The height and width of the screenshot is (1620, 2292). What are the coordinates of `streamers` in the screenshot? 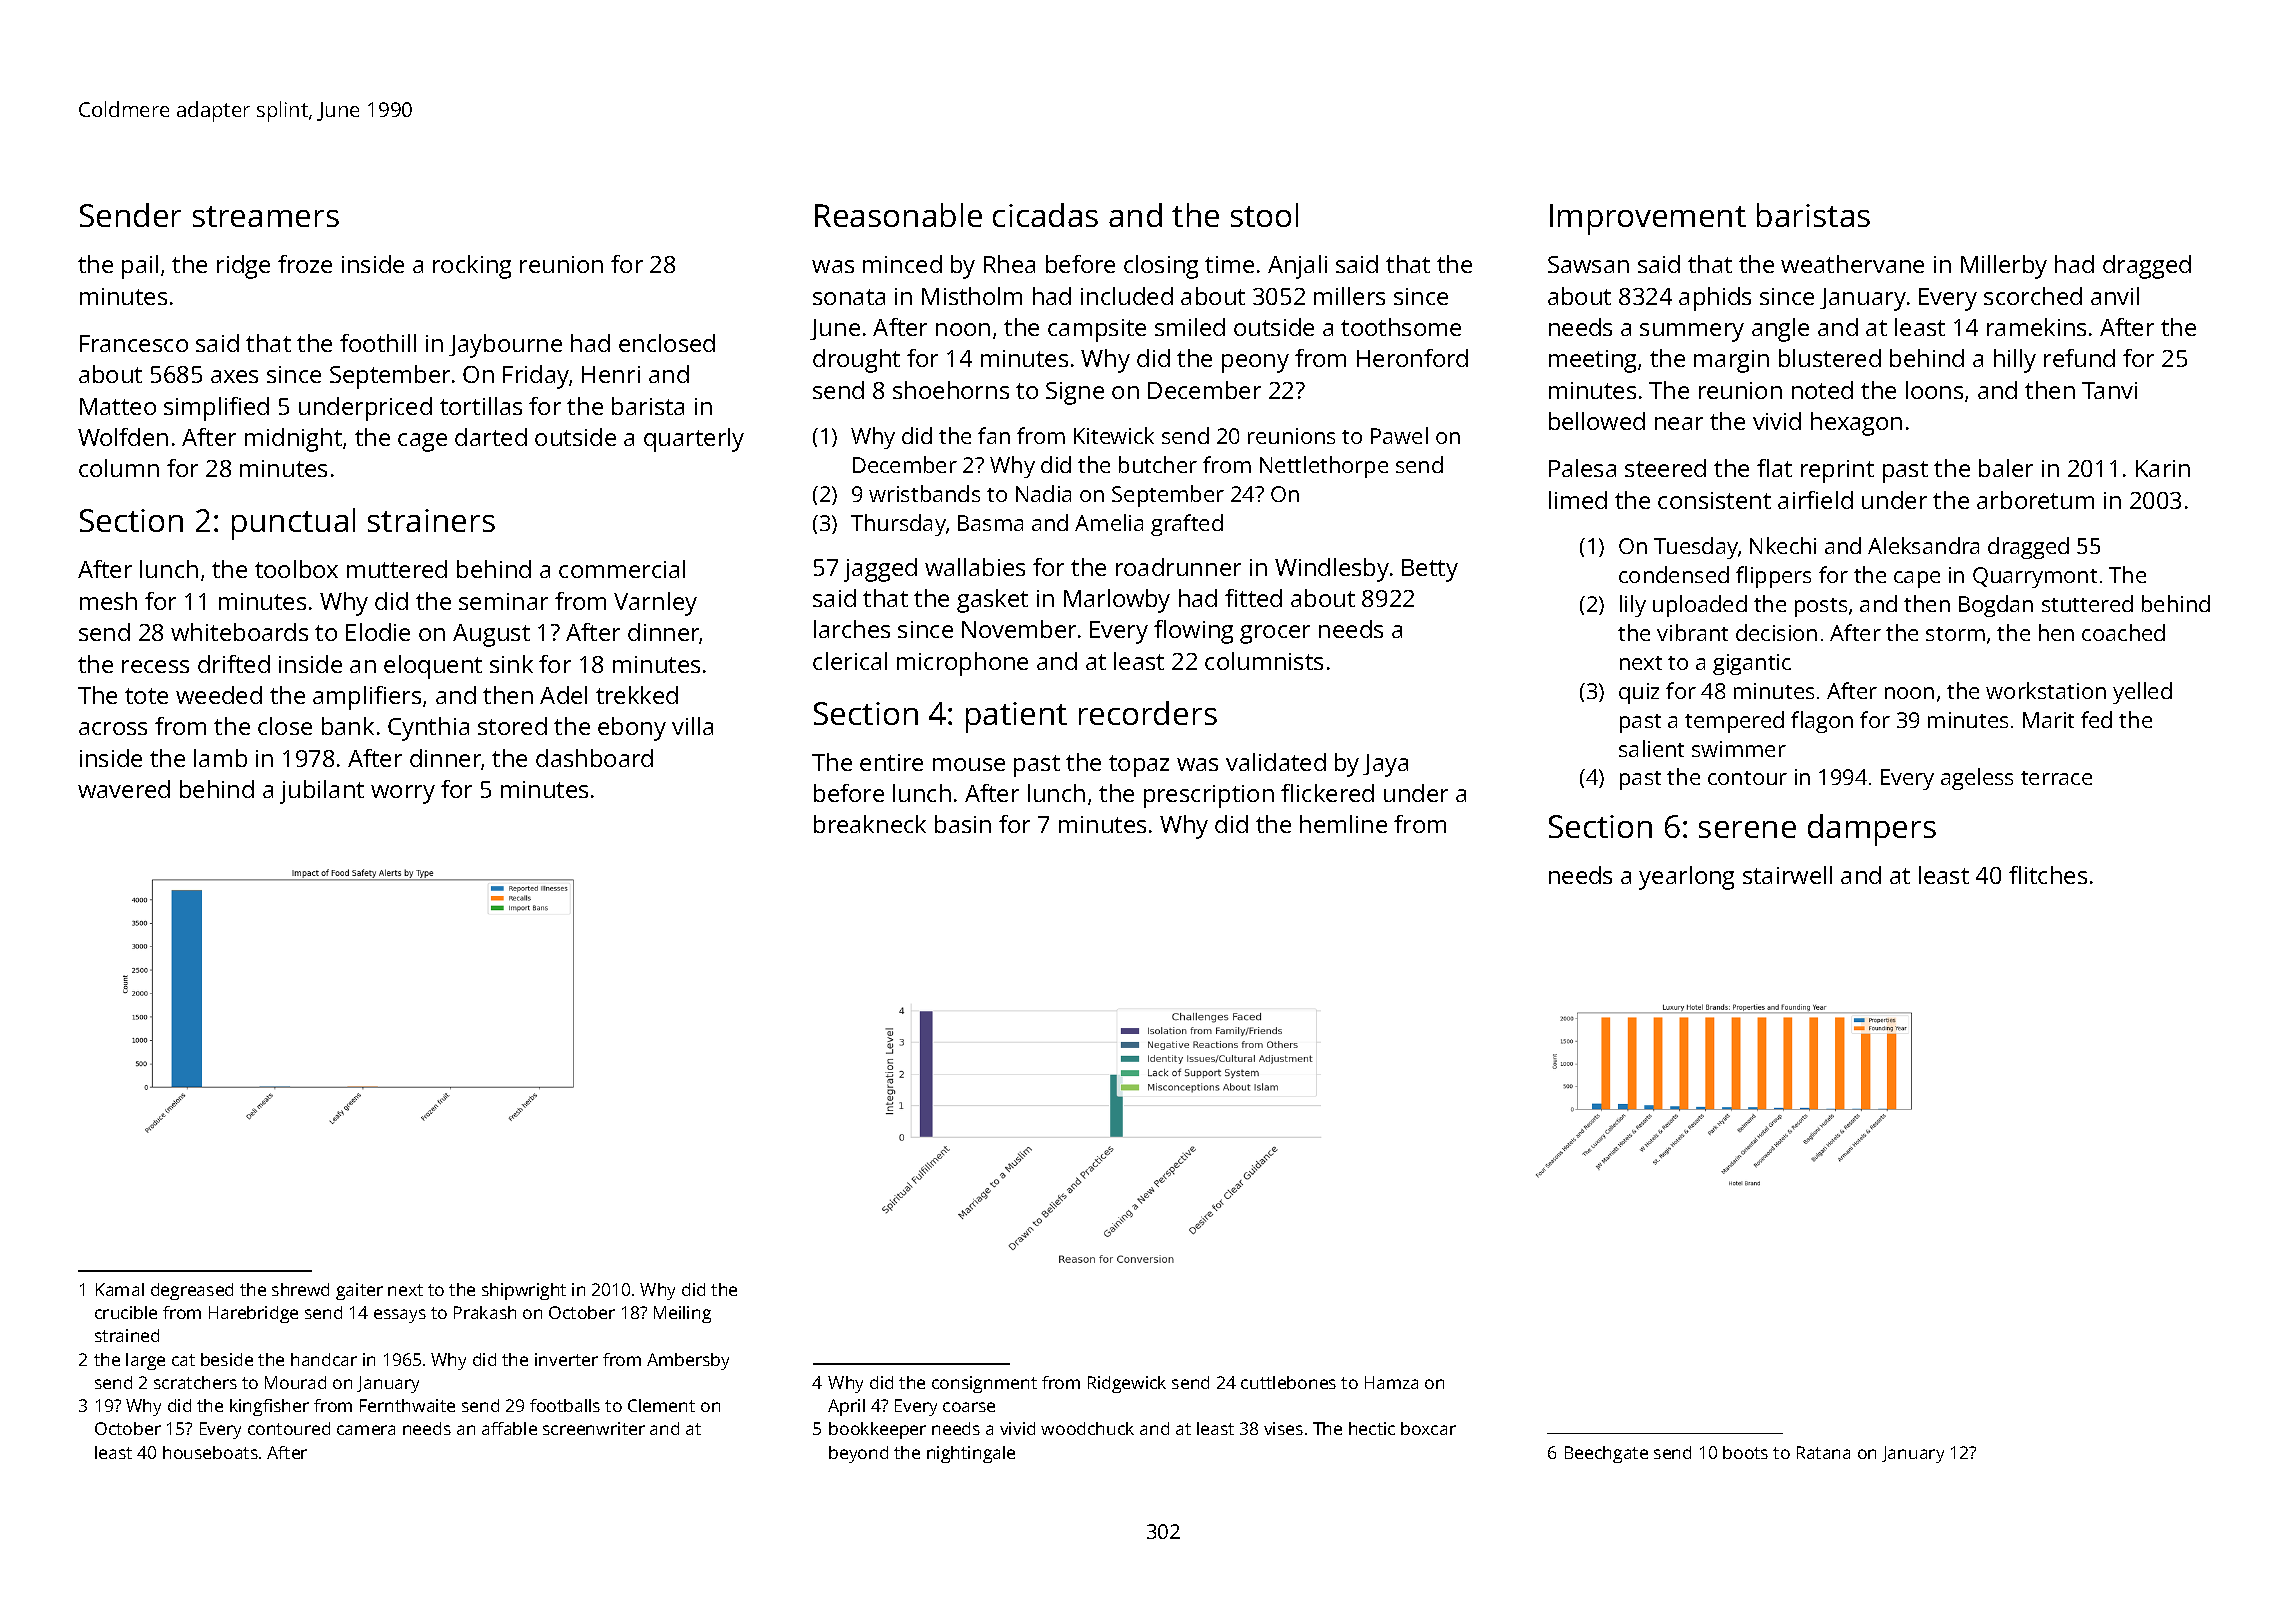 It's located at (266, 216).
